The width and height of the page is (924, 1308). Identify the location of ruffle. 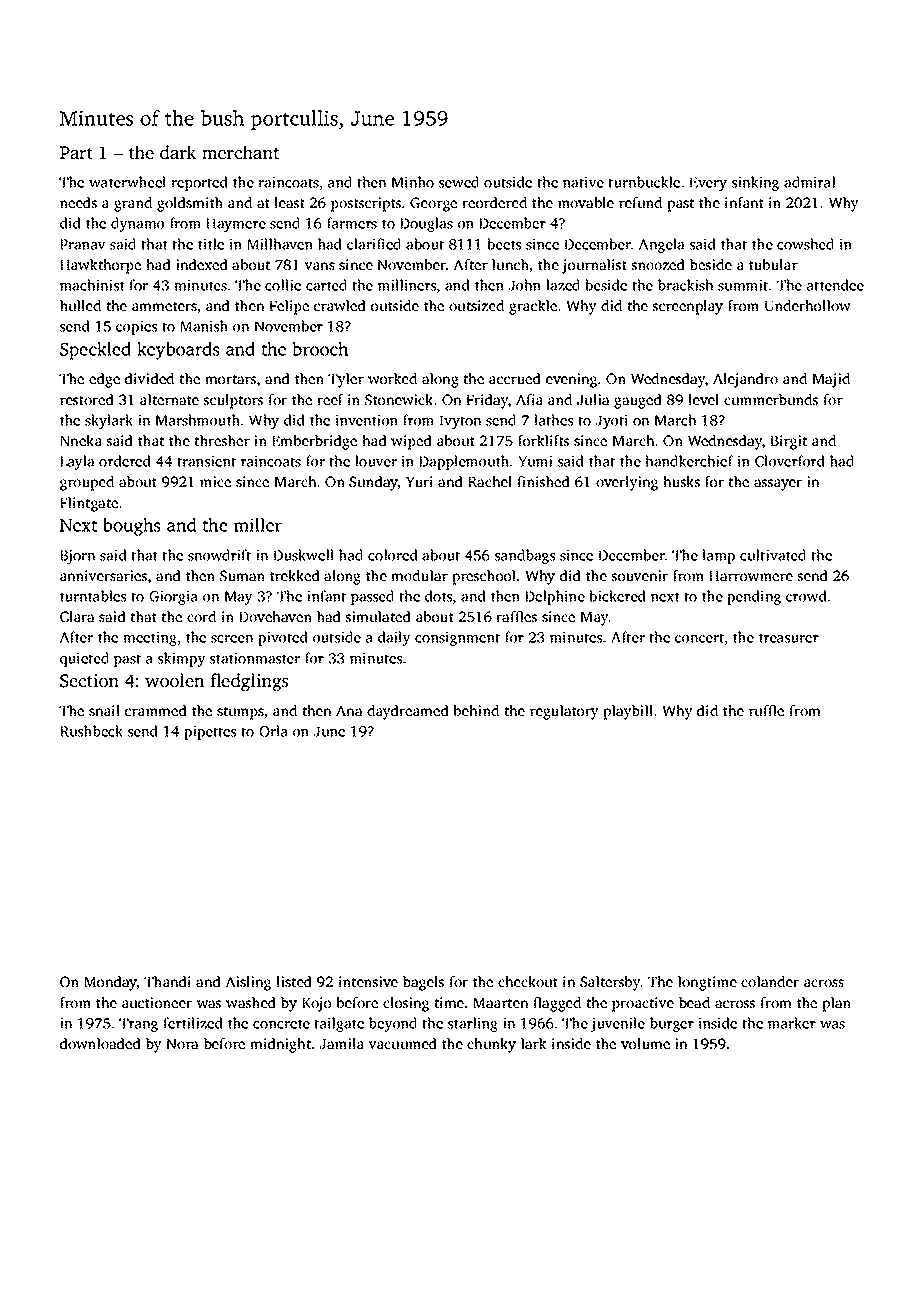
(766, 710).
